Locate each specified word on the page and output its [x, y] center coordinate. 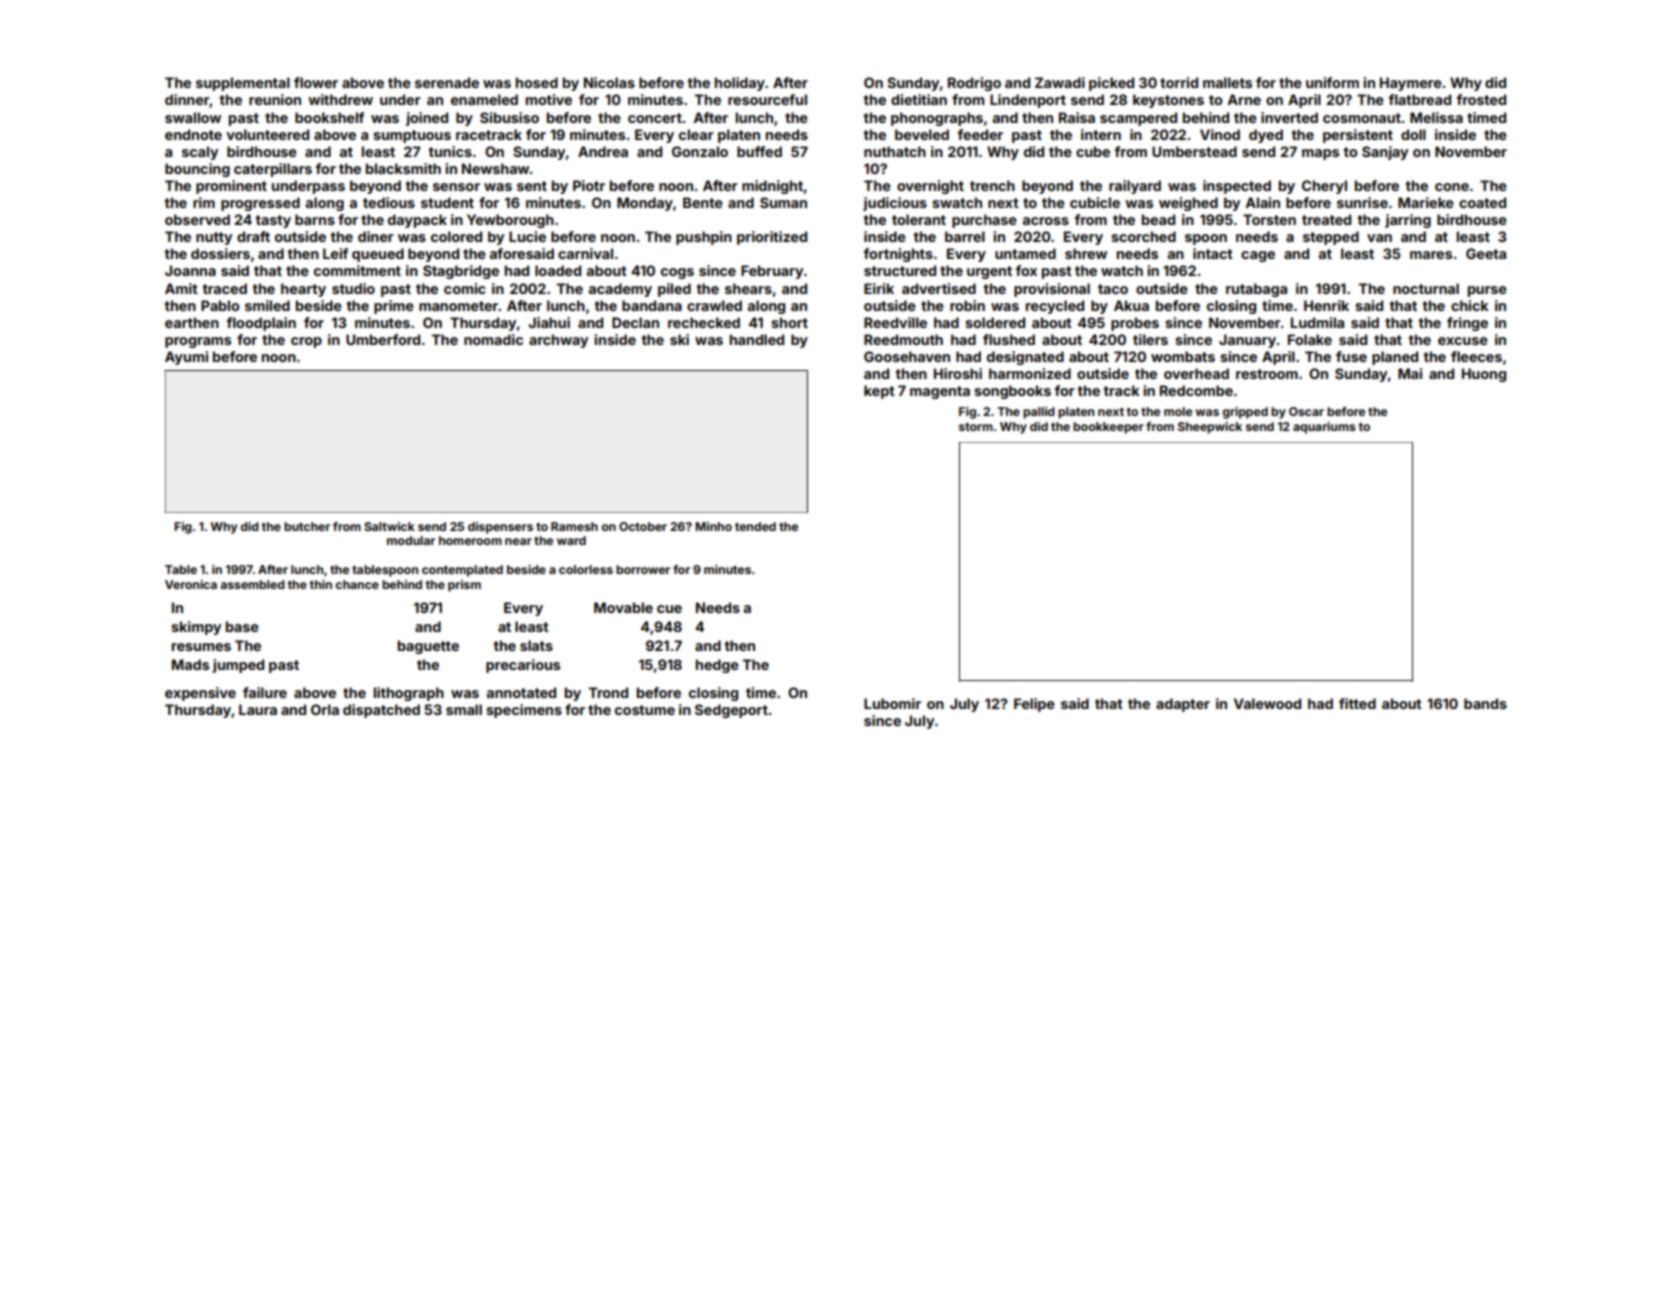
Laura [258, 709]
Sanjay [1385, 153]
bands [1485, 703]
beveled [922, 134]
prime [394, 307]
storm [976, 427]
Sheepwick [1210, 428]
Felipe [1034, 705]
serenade [447, 82]
